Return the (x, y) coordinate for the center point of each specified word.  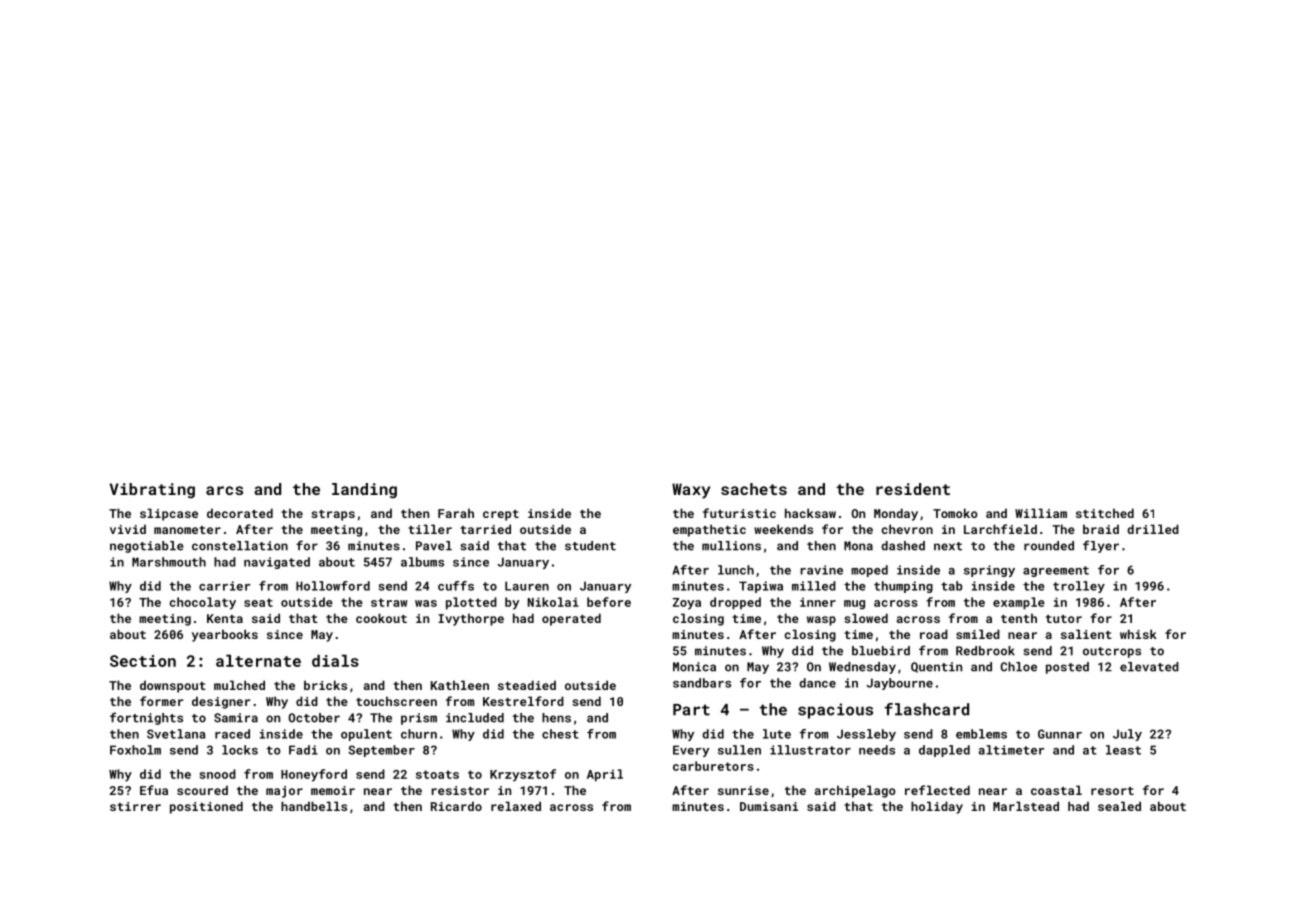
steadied (527, 685)
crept (501, 515)
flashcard (926, 709)
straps (333, 515)
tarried (485, 529)
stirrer (135, 806)
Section (143, 661)
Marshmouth (169, 562)
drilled (1153, 529)
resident (913, 489)
